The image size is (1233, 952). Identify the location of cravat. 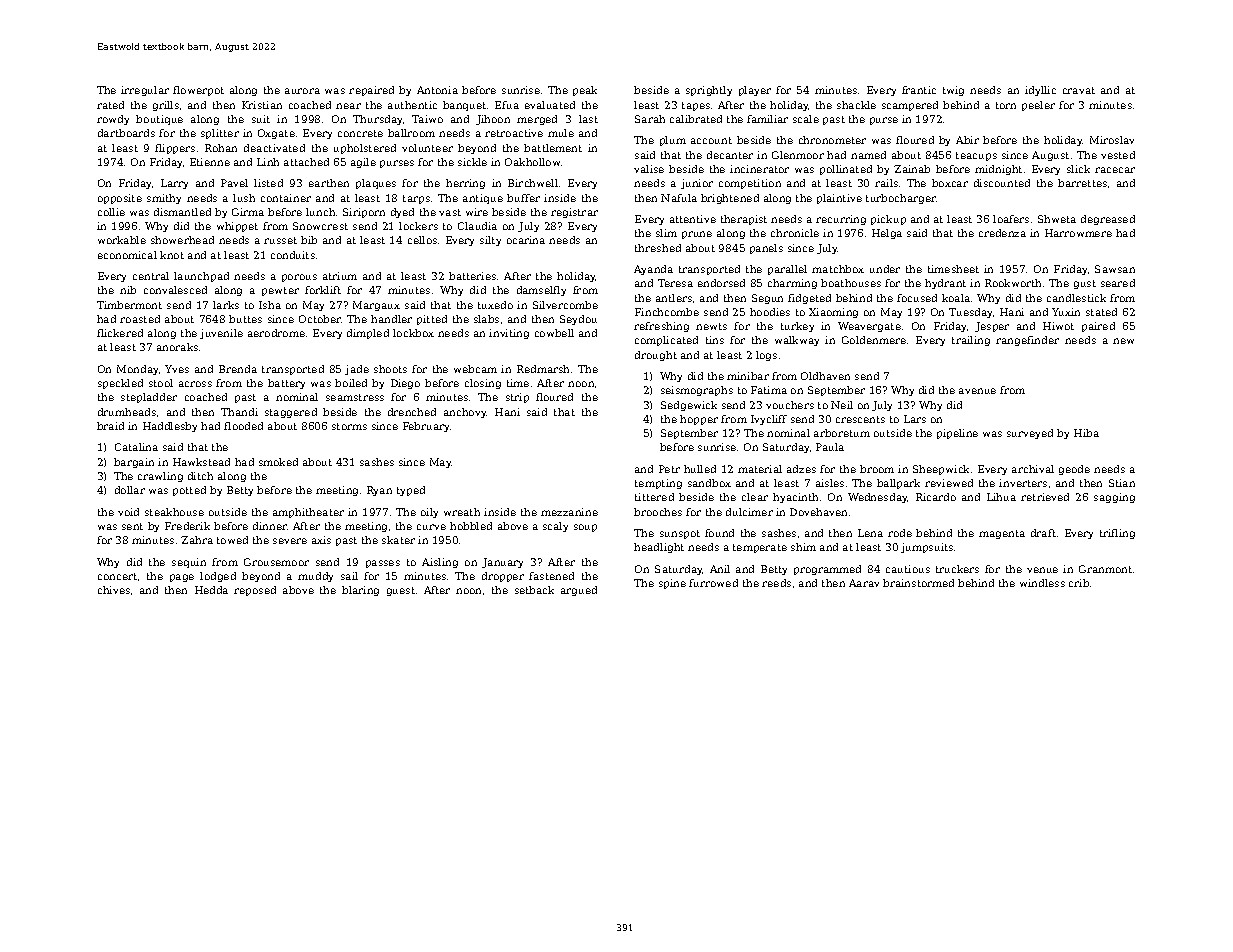
(1079, 90).
